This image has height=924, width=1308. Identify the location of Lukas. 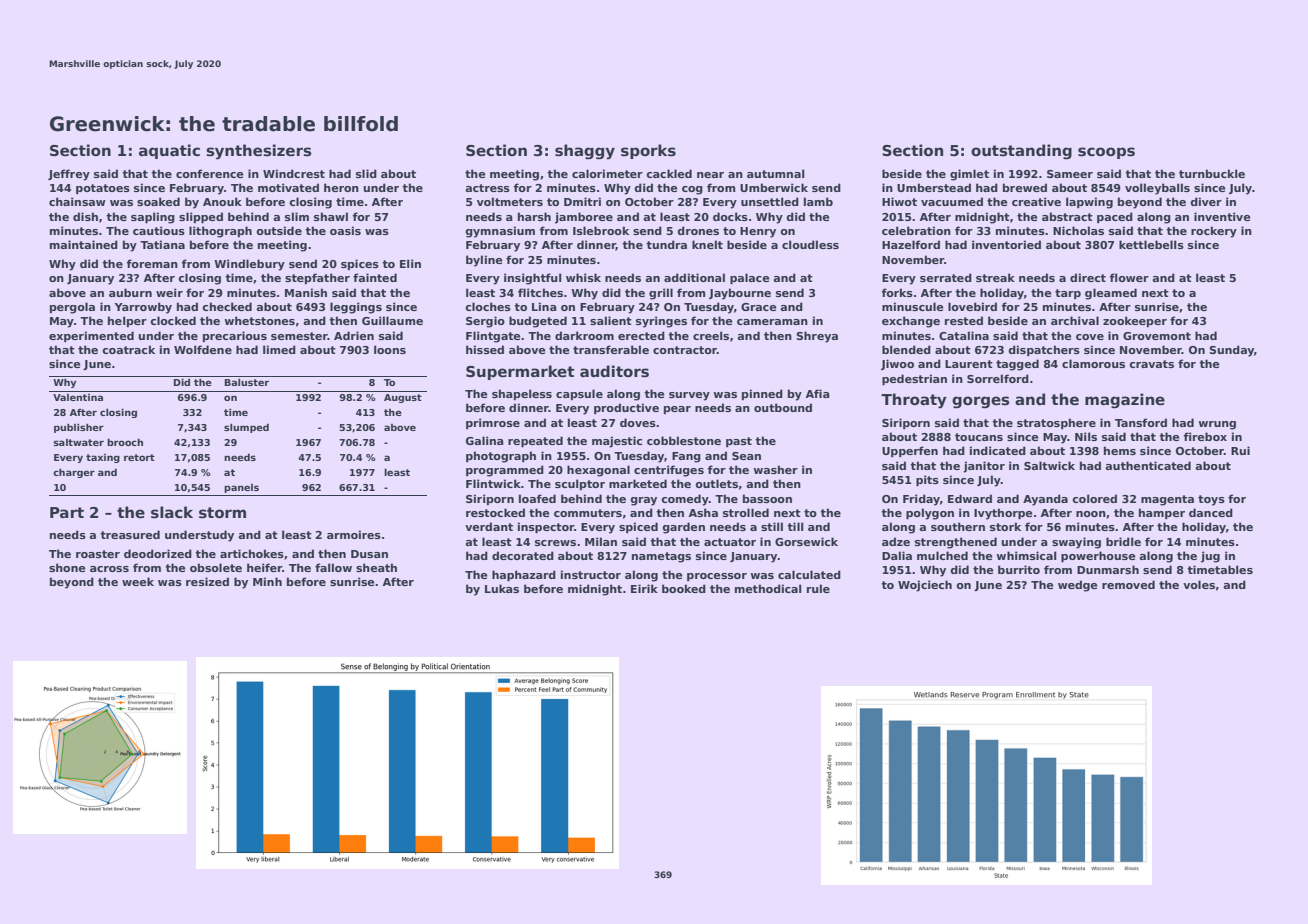
(502, 588).
